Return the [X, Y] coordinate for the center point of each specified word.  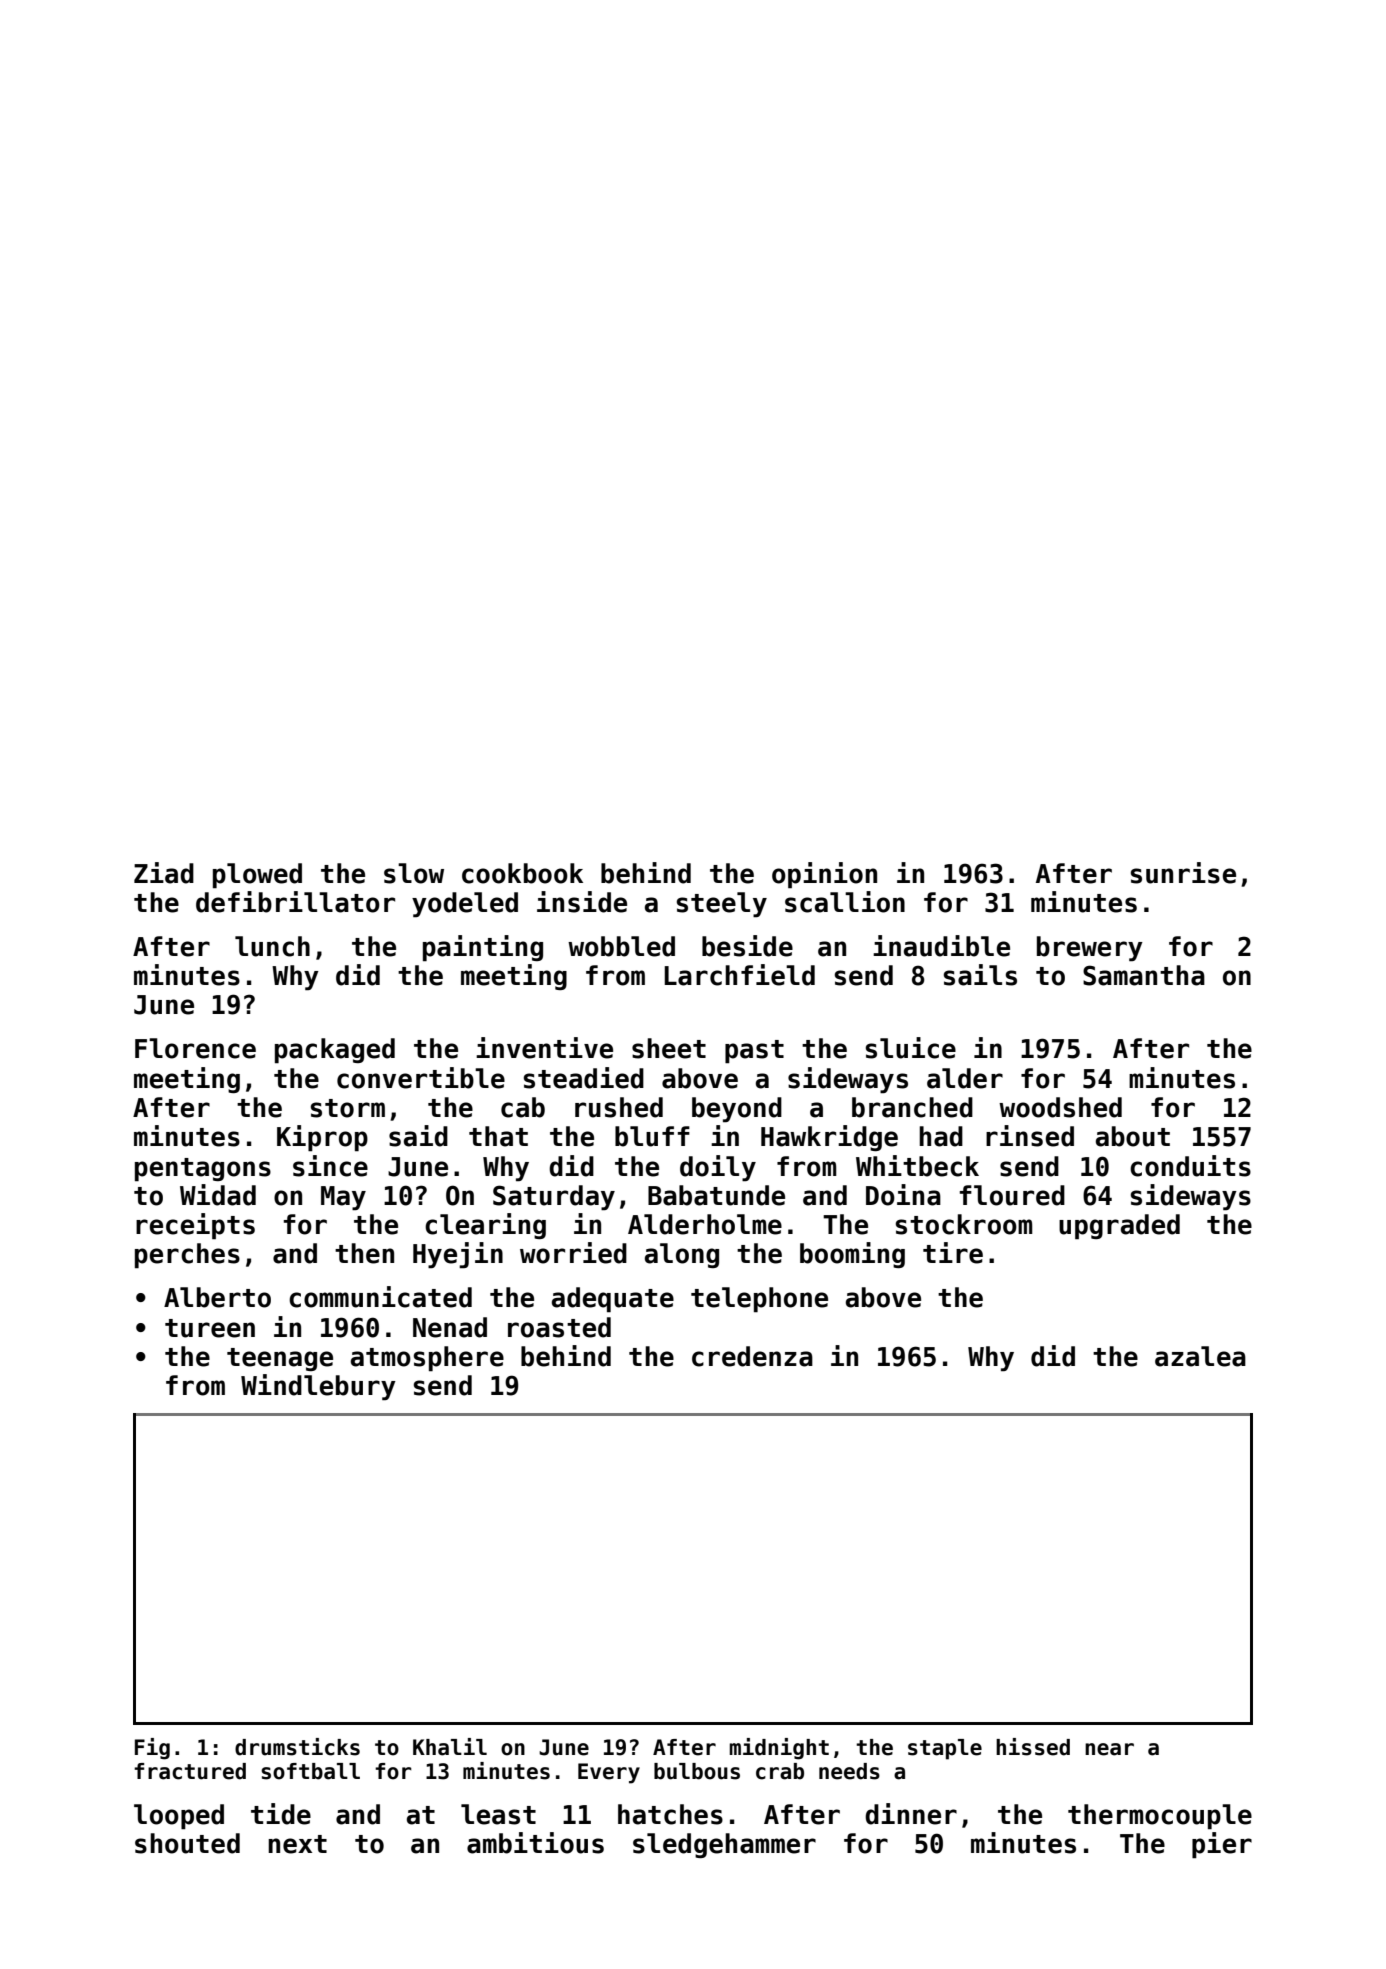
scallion [845, 902]
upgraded [1119, 1227]
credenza [752, 1356]
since [330, 1166]
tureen [210, 1328]
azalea [1200, 1356]
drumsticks [297, 1747]
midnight [779, 1749]
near [1109, 1749]
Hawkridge [829, 1138]
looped [179, 1817]
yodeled [465, 905]
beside [747, 946]
